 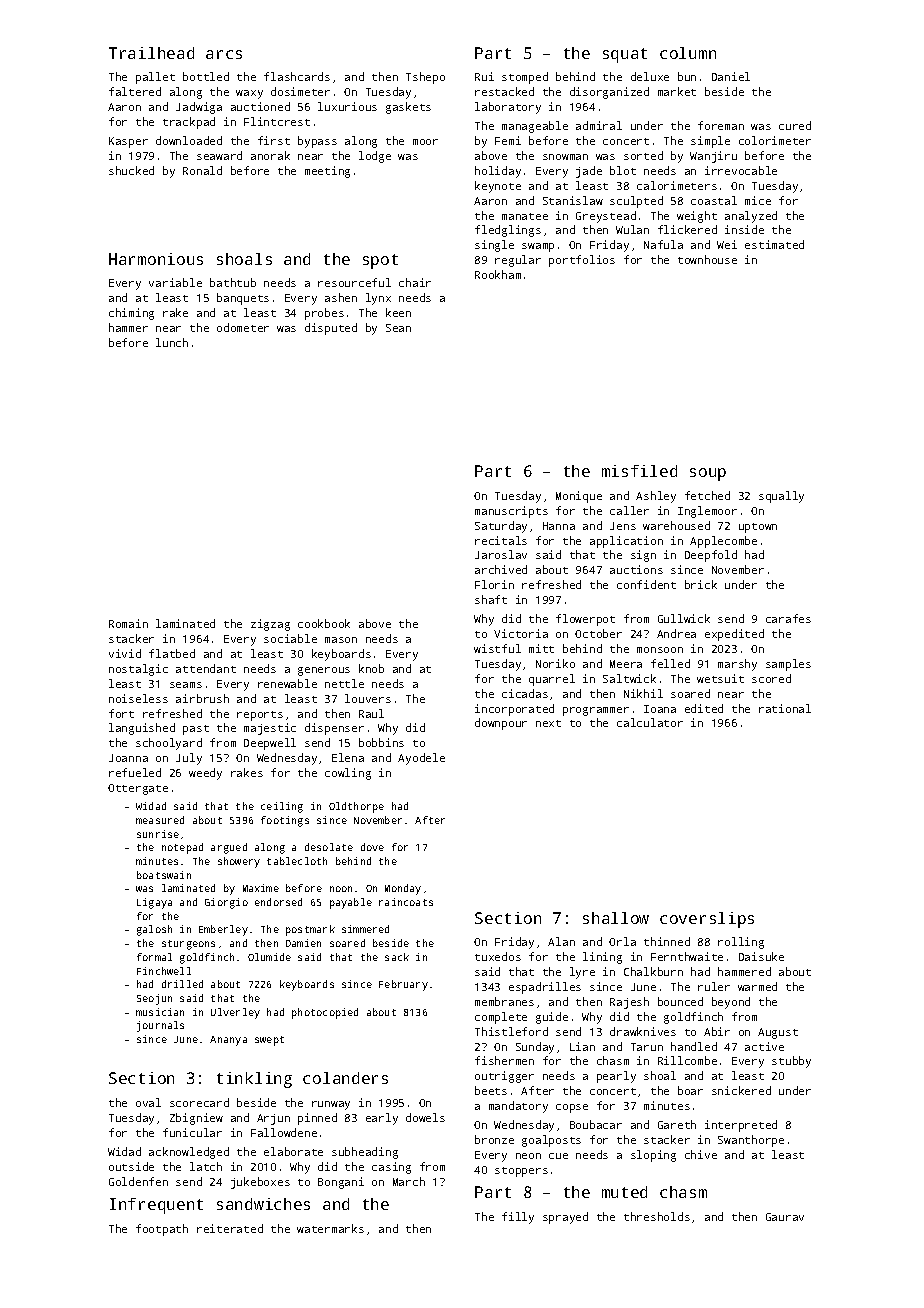 What do you see at coordinates (688, 53) in the screenshot?
I see `column` at bounding box center [688, 53].
